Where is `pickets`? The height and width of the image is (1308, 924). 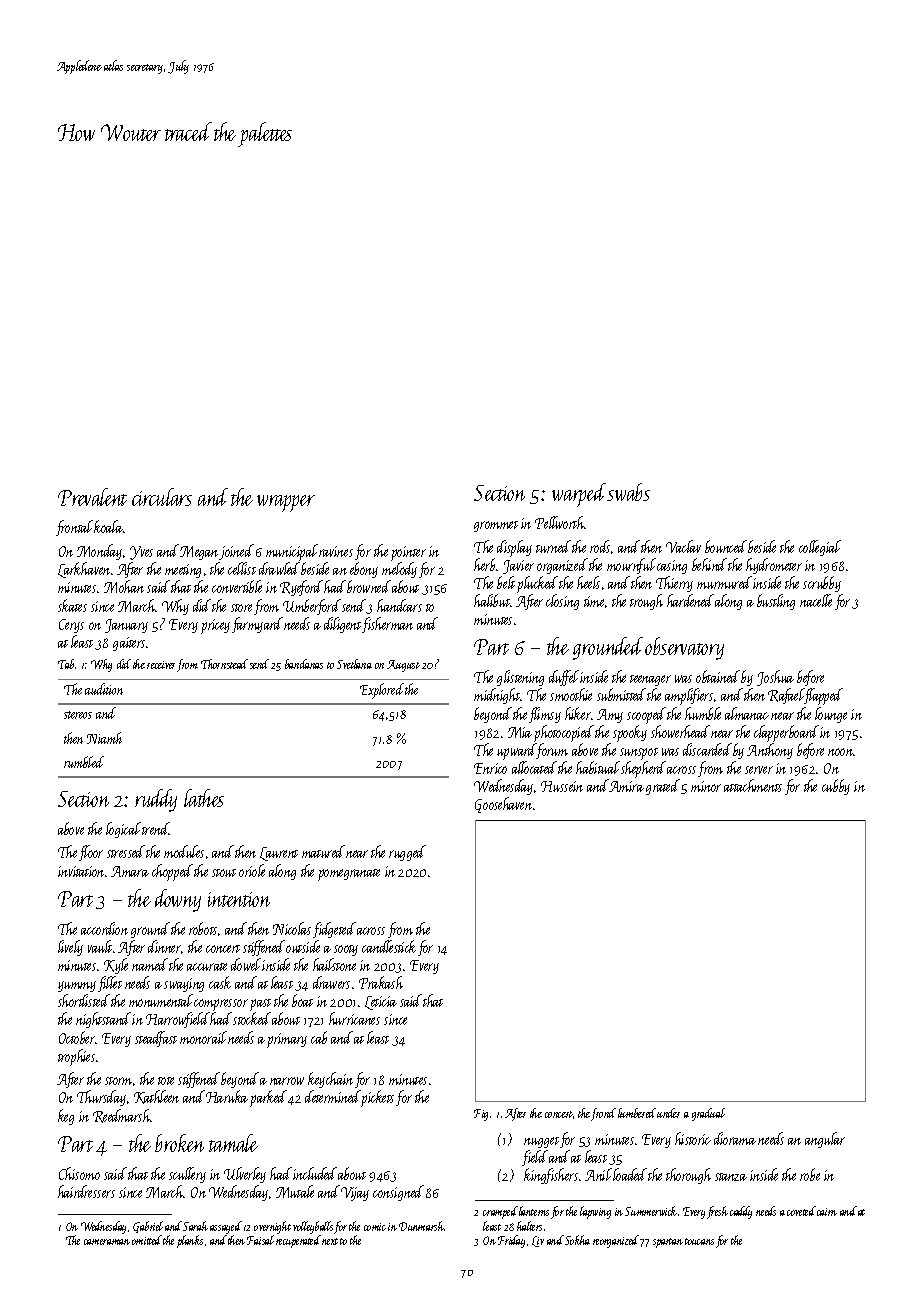 pickets is located at coordinates (377, 1098).
